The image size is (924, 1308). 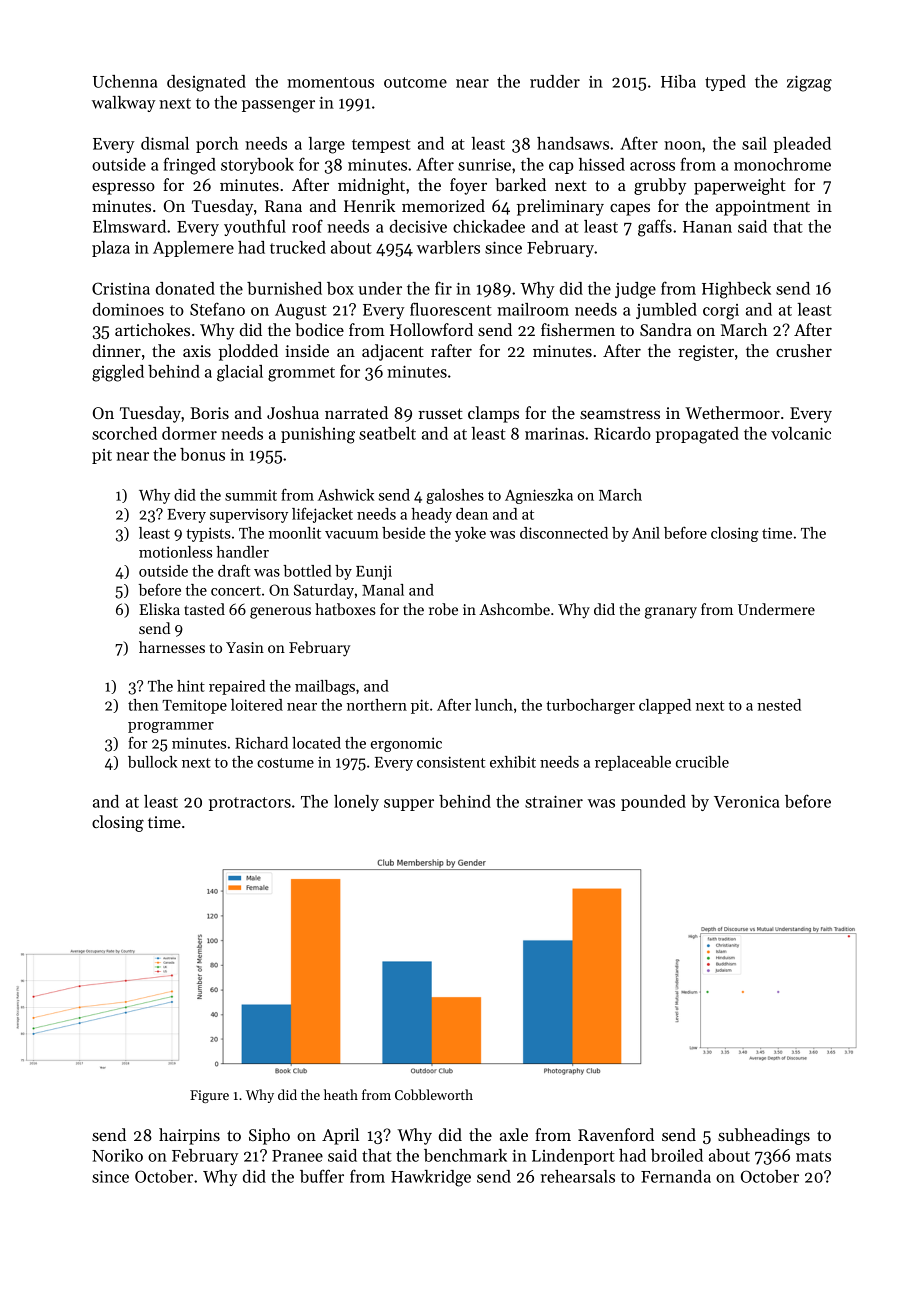 What do you see at coordinates (431, 1178) in the page?
I see `Hawkridge` at bounding box center [431, 1178].
